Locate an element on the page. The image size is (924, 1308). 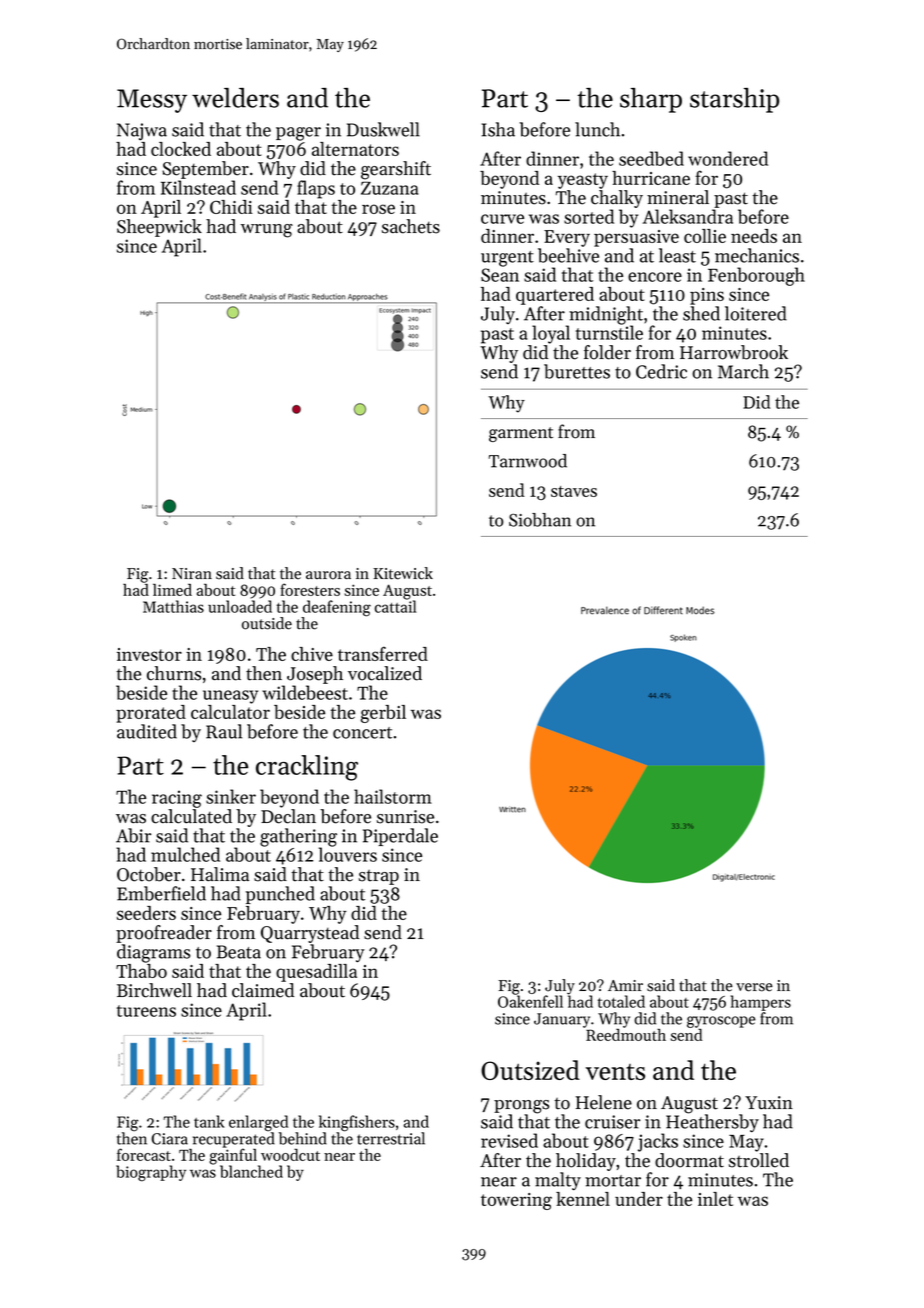
Beata is located at coordinates (239, 952).
